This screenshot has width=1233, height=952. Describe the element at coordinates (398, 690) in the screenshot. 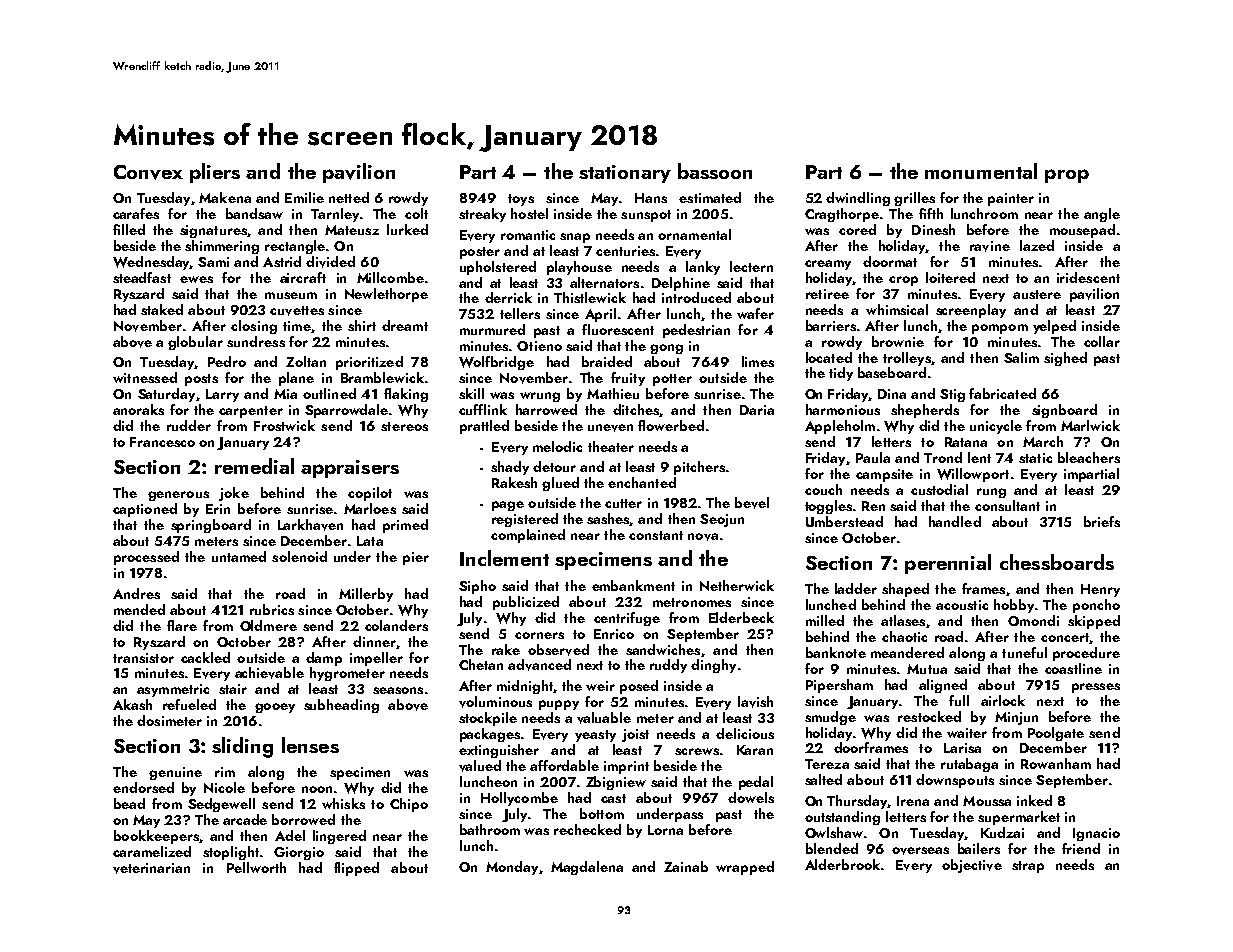

I see `seasons` at that location.
